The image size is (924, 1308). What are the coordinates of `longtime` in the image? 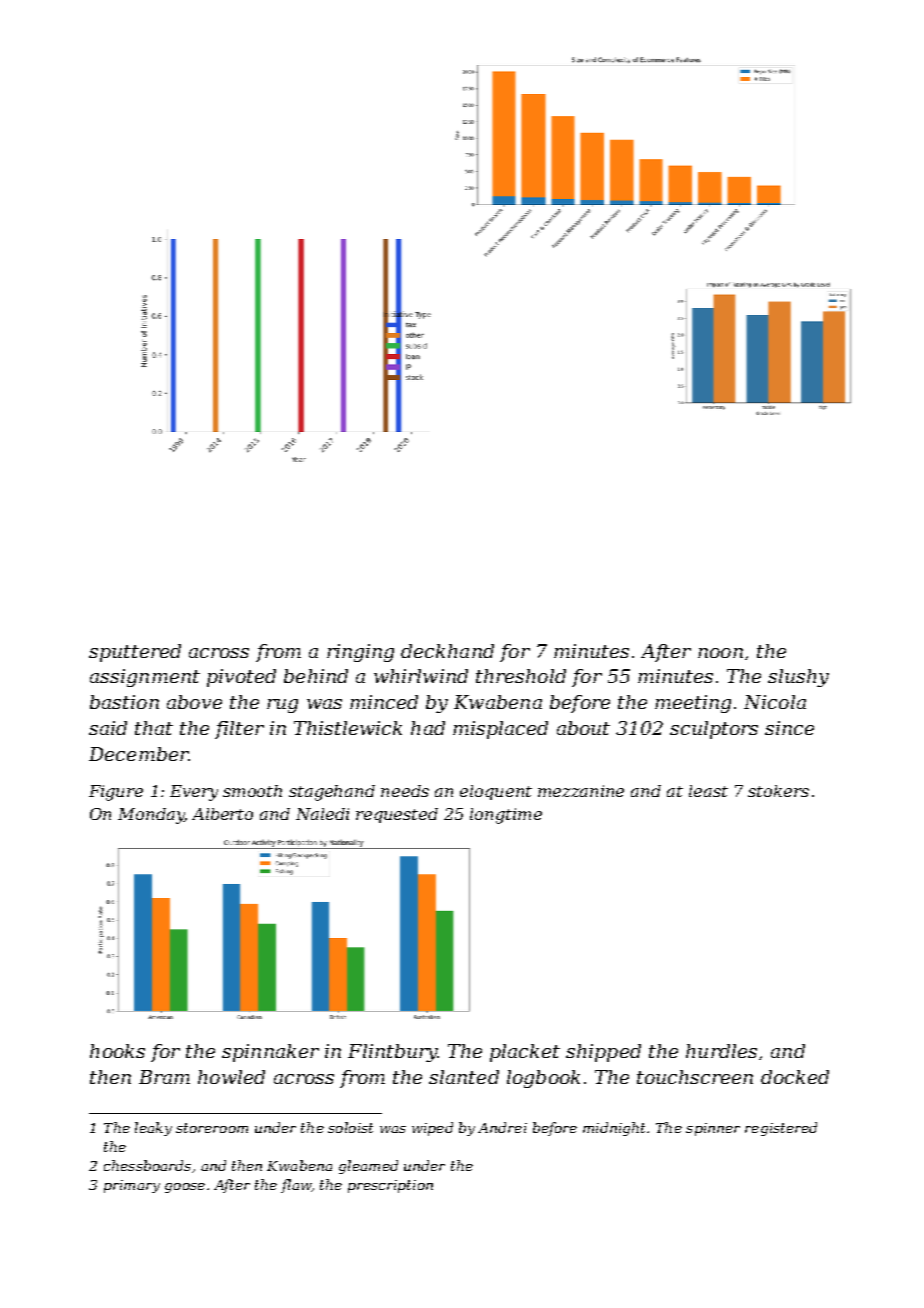 It's located at (506, 816).
